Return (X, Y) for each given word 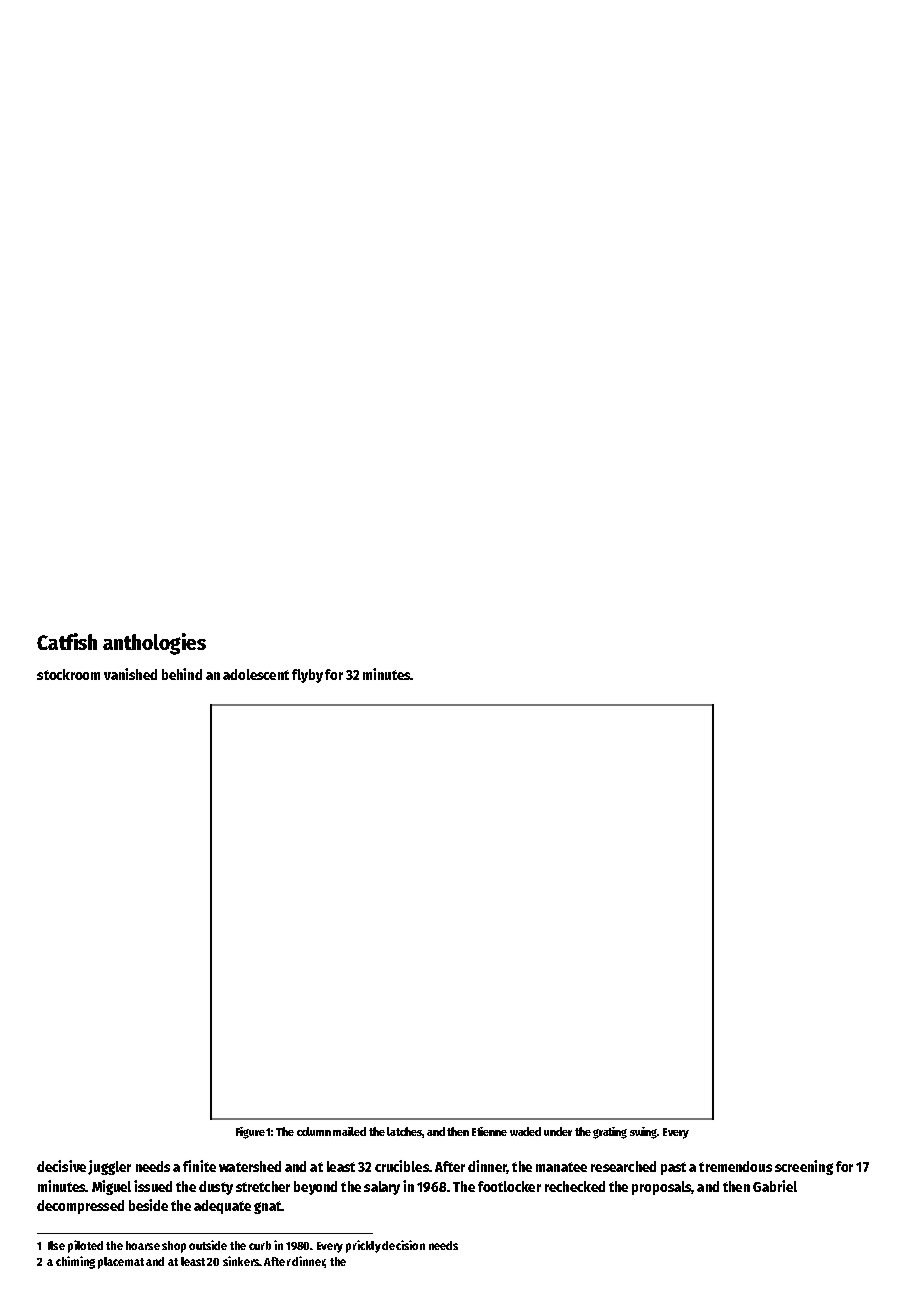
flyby (307, 676)
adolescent (256, 674)
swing (644, 1133)
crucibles (402, 1166)
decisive (61, 1166)
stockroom (68, 674)
